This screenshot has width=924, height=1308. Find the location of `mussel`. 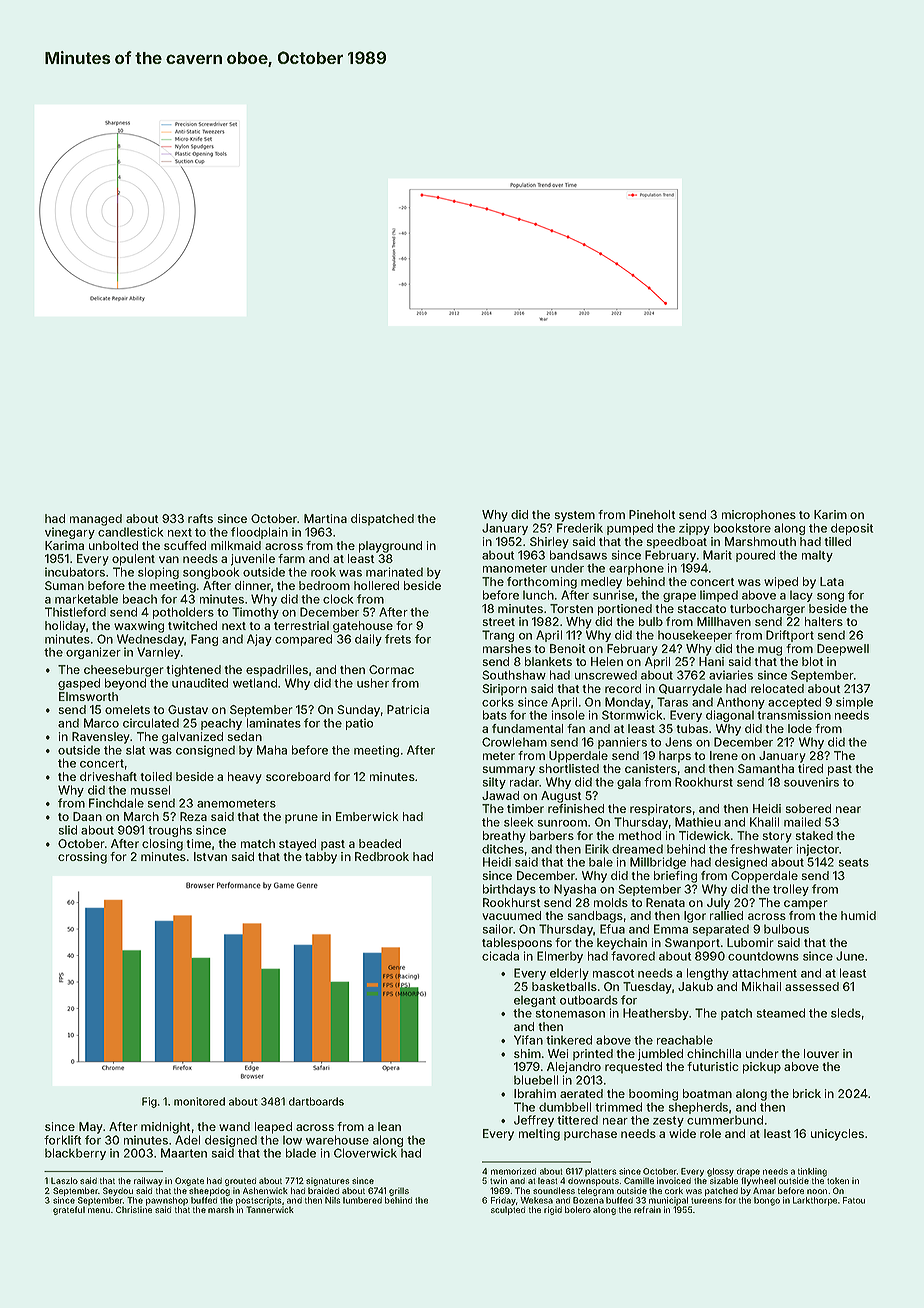

mussel is located at coordinates (150, 790).
